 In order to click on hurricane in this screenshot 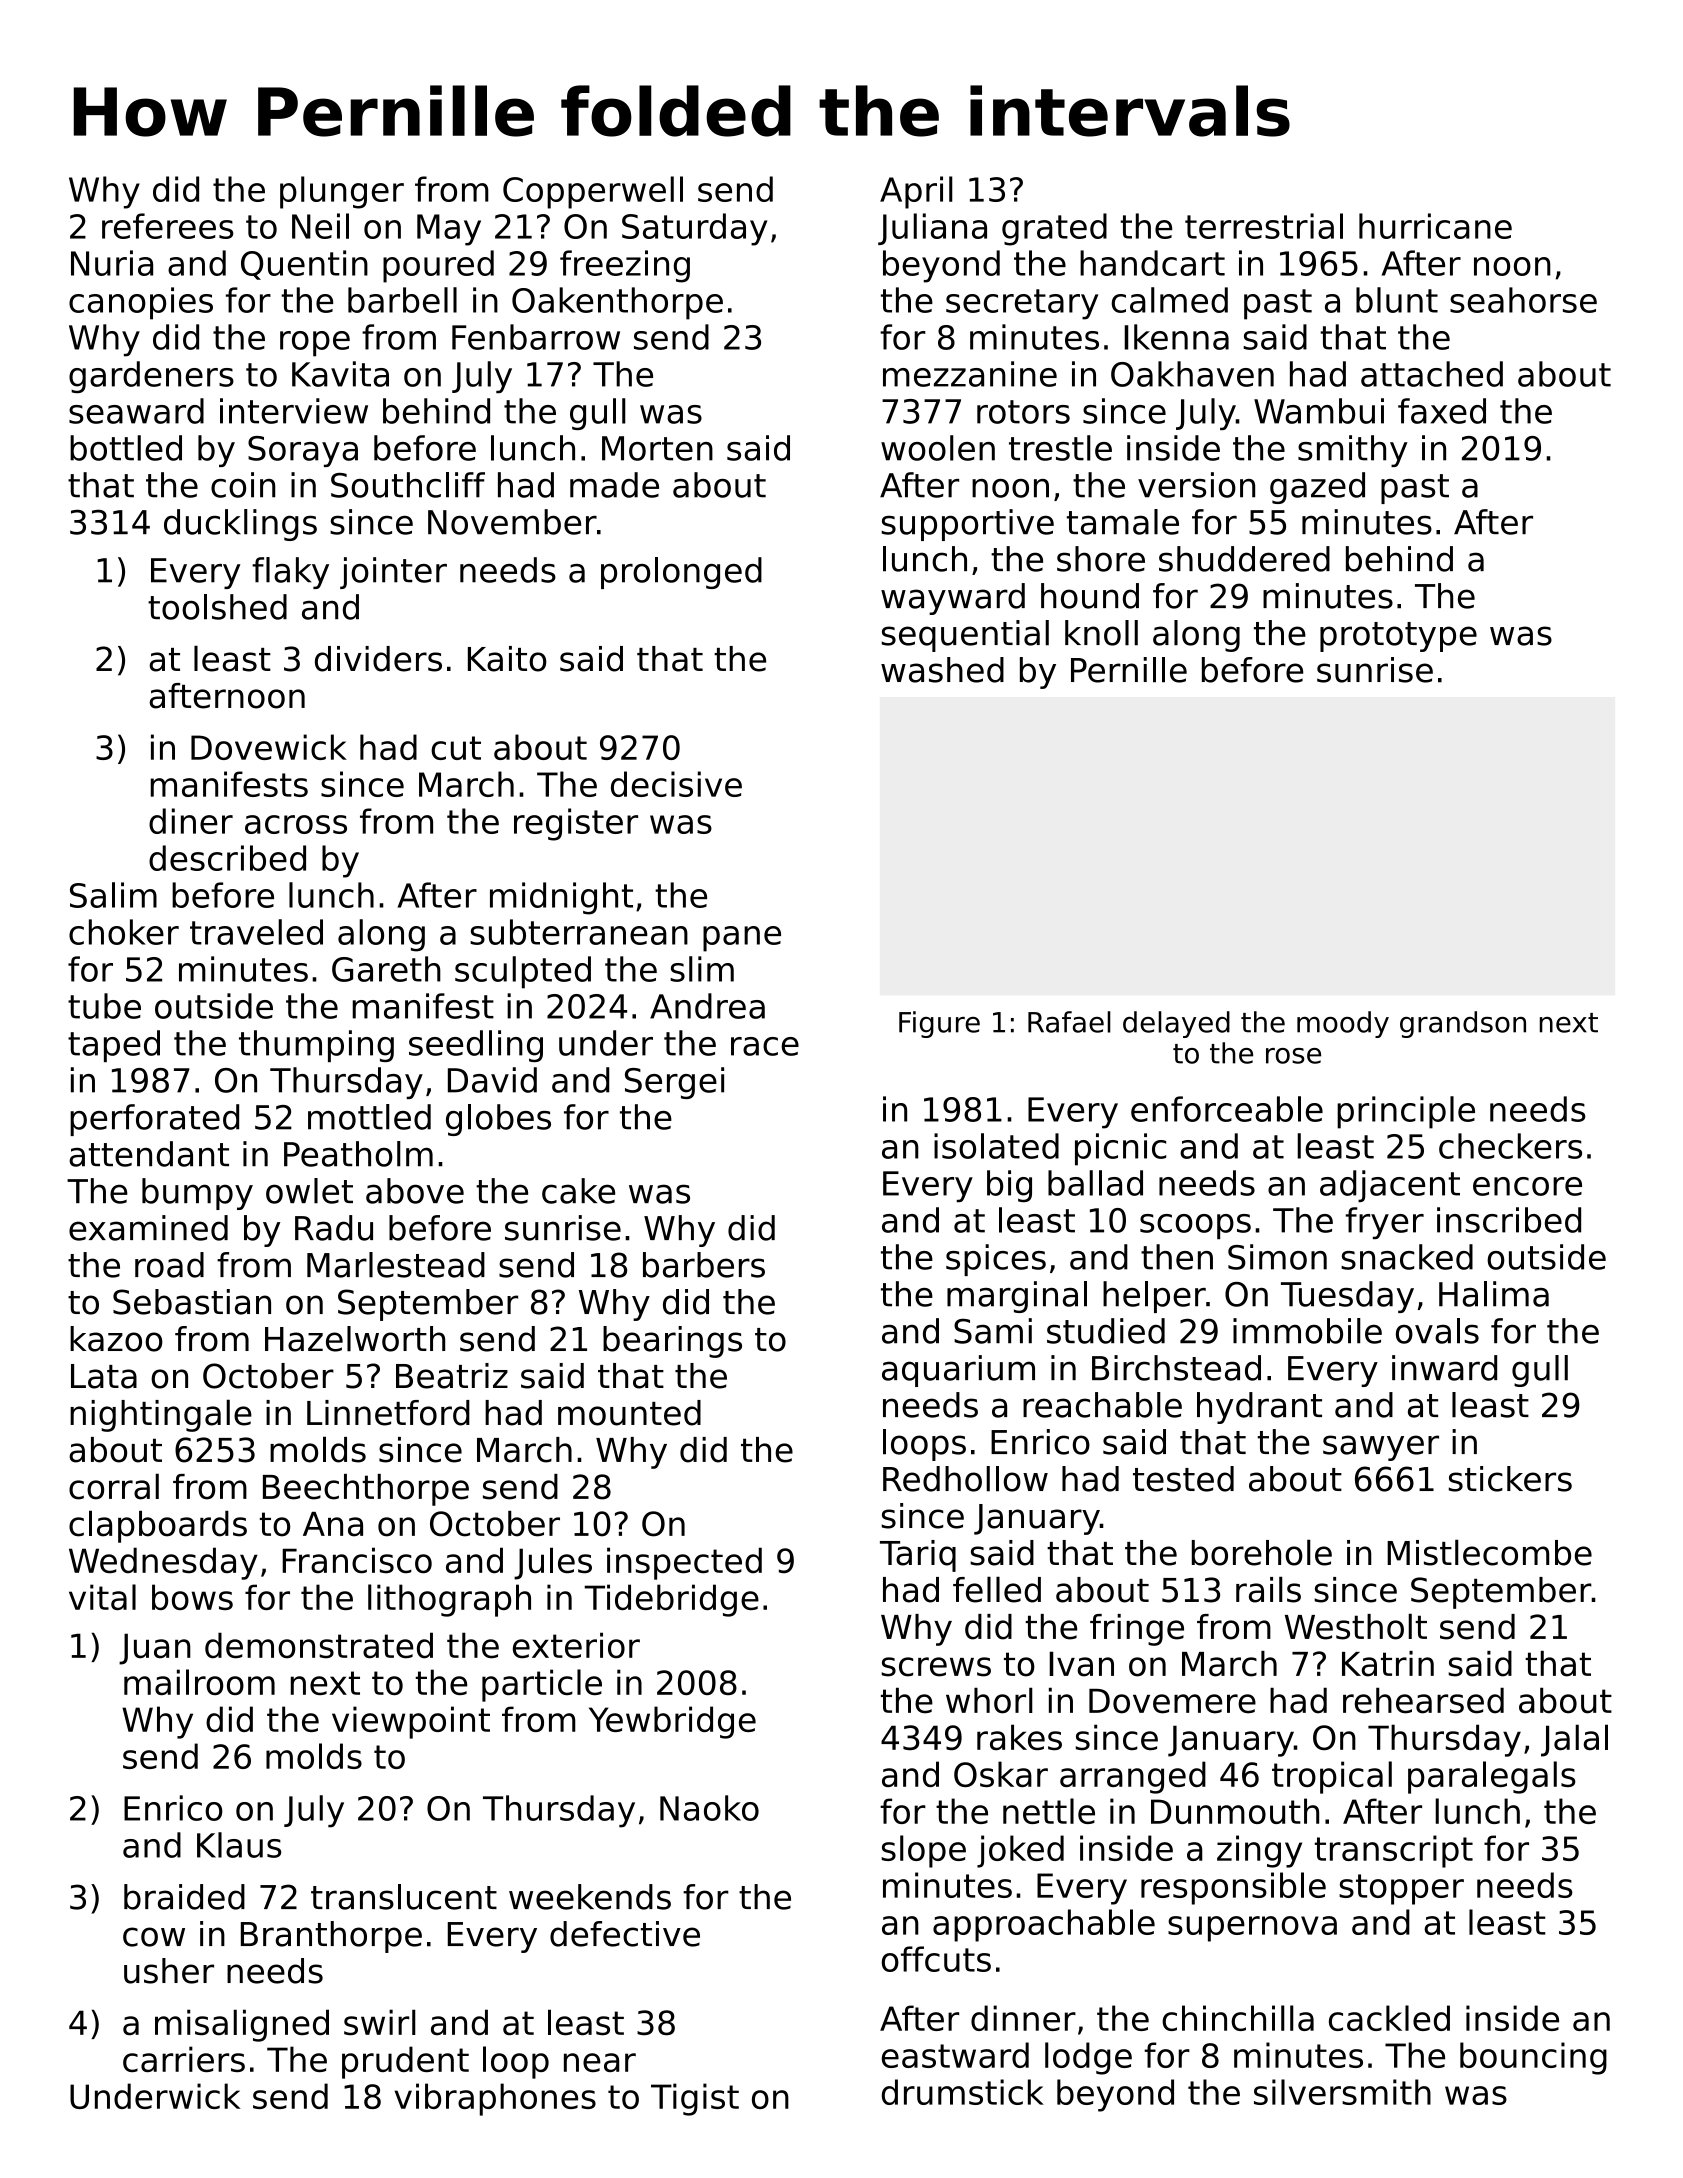, I will do `click(1435, 226)`.
